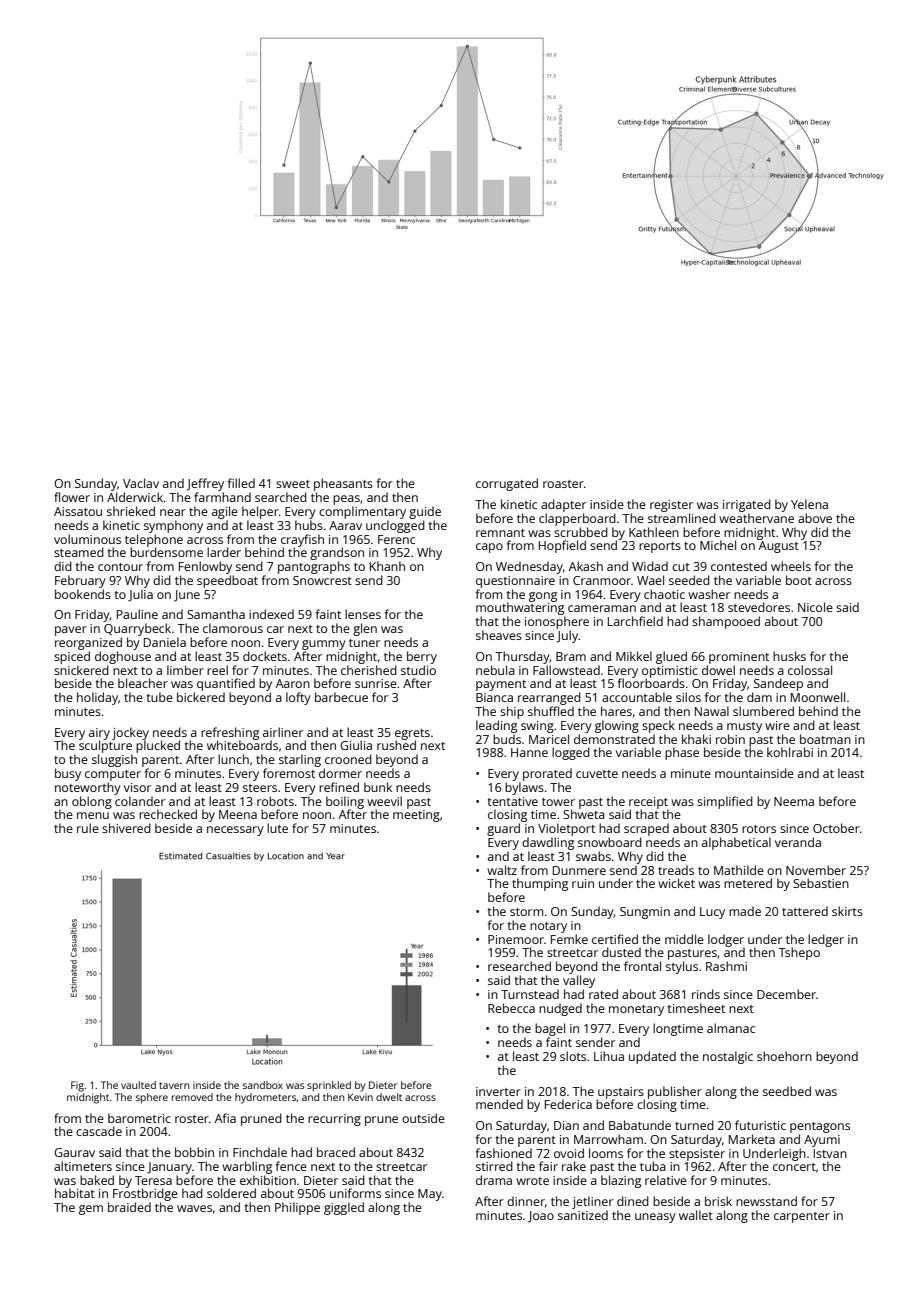 The width and height of the screenshot is (924, 1308). Describe the element at coordinates (802, 1217) in the screenshot. I see `carpenter` at that location.
